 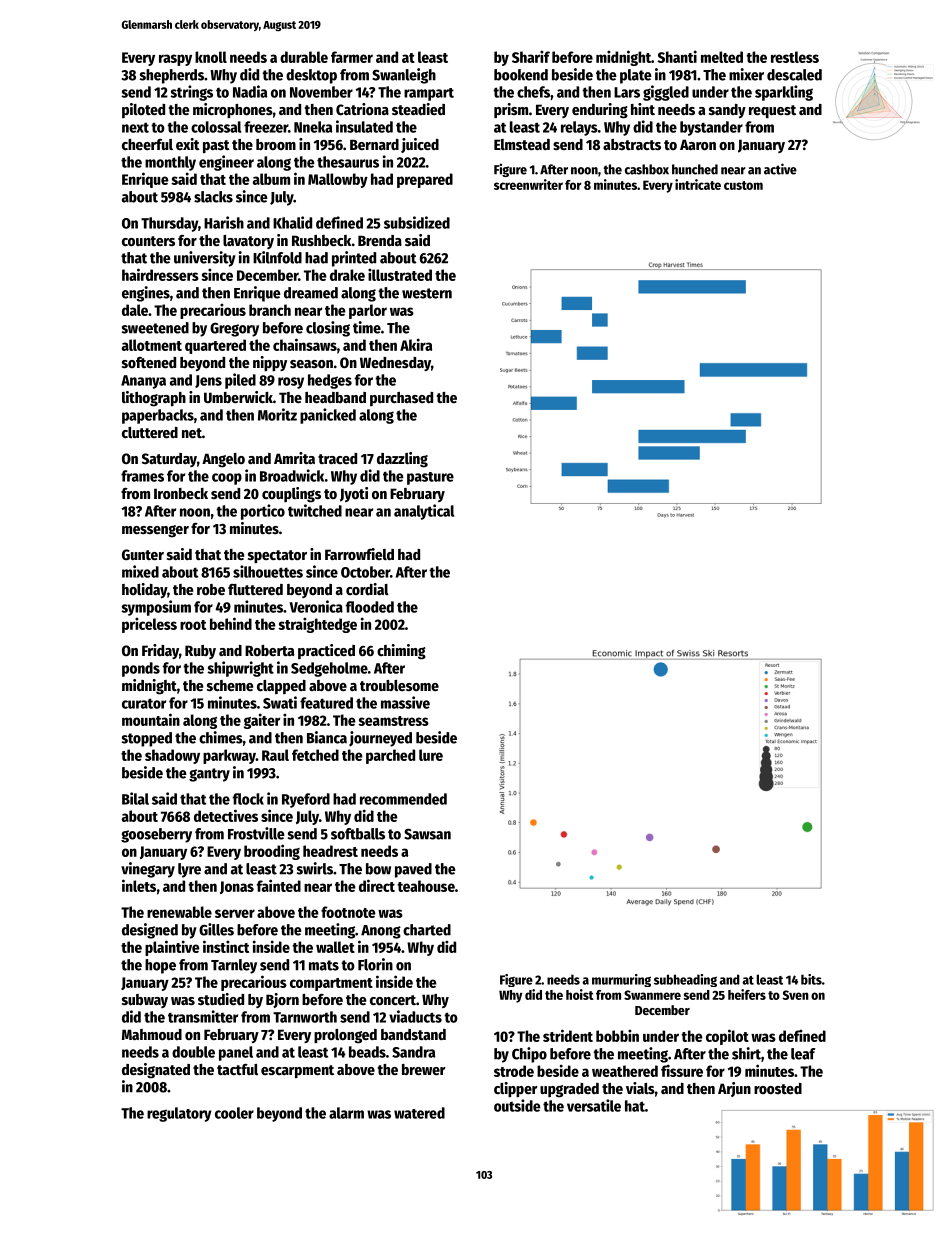 I want to click on western, so click(x=427, y=293).
